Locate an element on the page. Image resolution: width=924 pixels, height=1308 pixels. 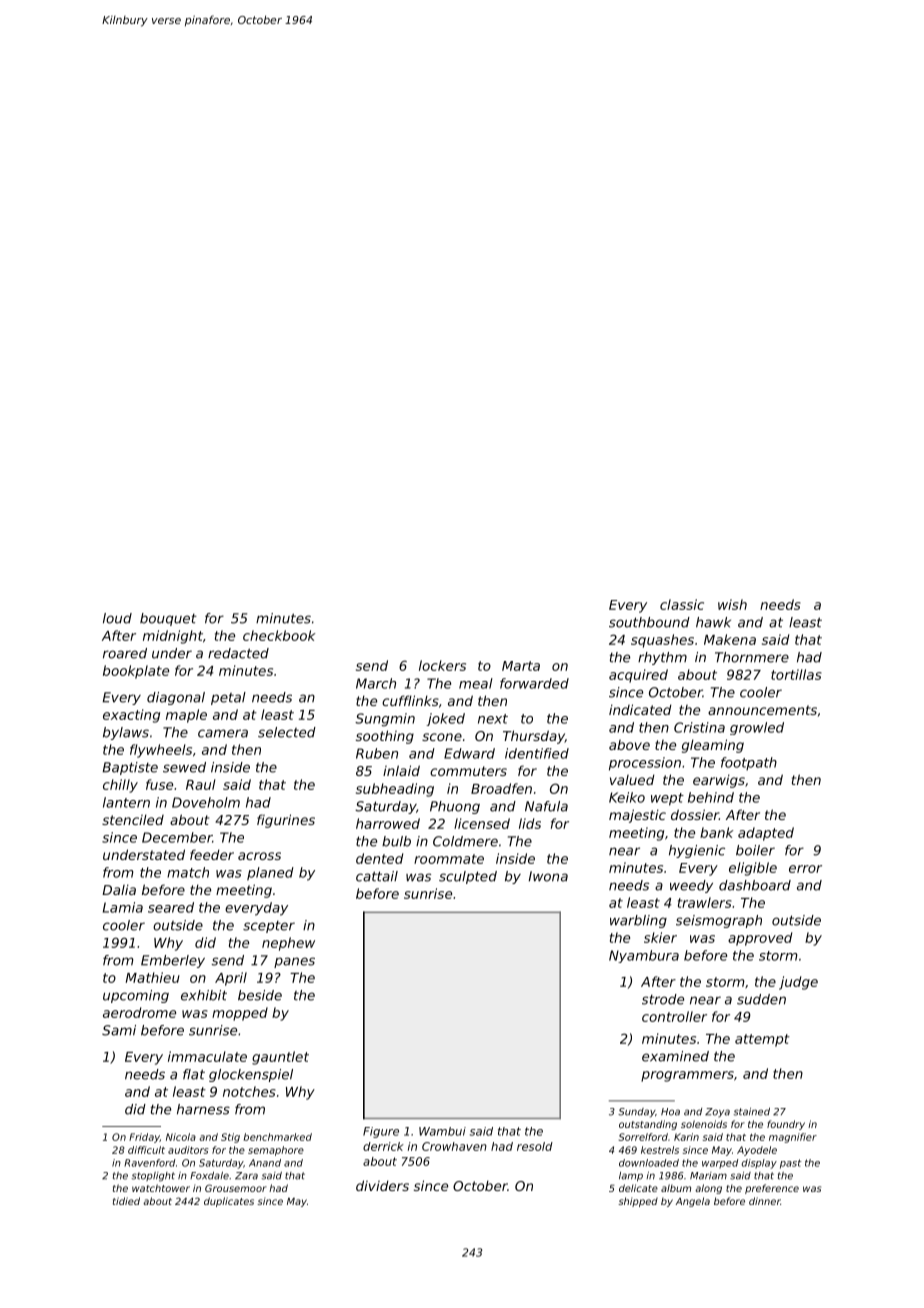
March is located at coordinates (376, 683).
